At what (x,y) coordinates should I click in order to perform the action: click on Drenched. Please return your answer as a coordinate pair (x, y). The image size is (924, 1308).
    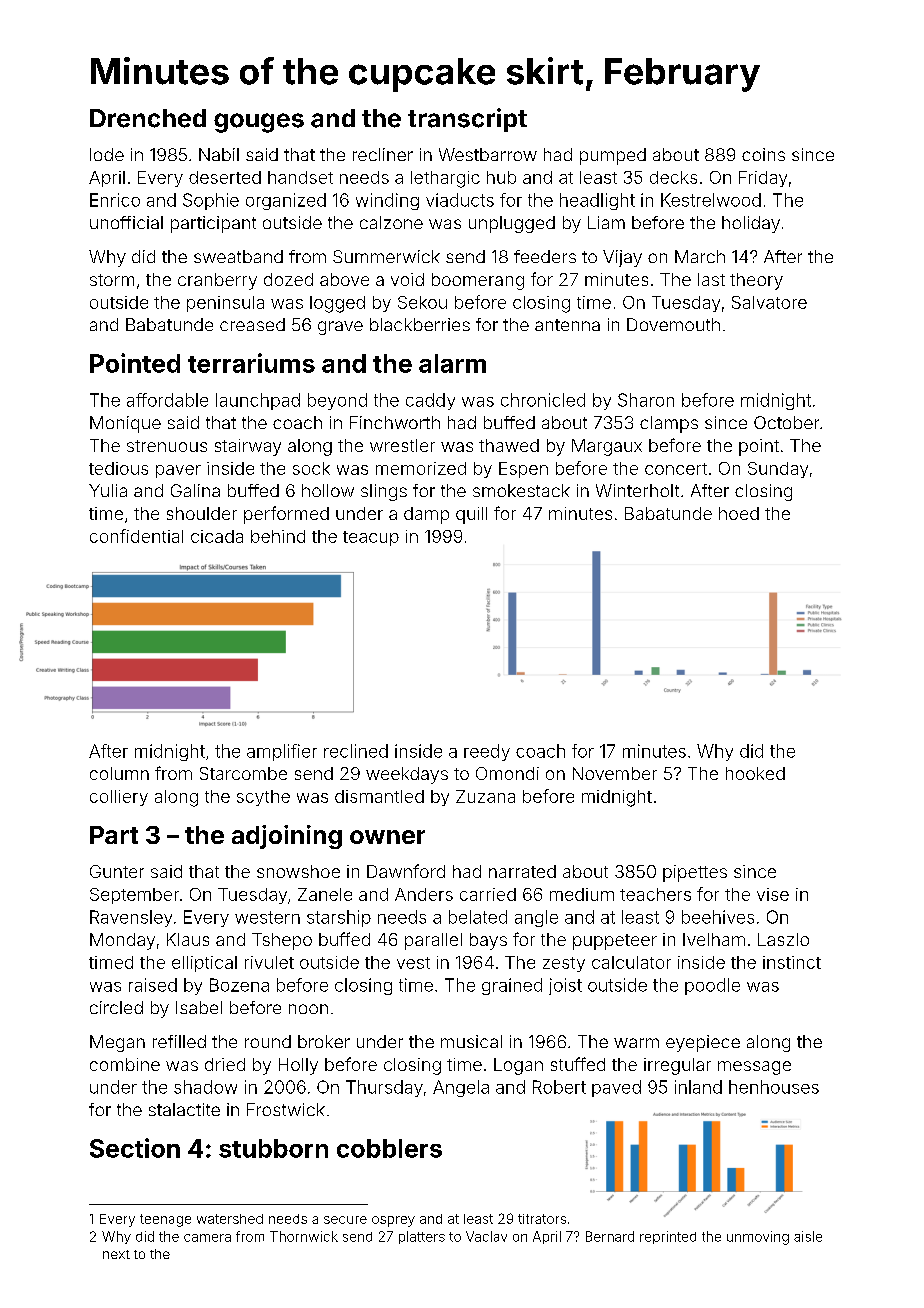
    Looking at the image, I should click on (148, 118).
